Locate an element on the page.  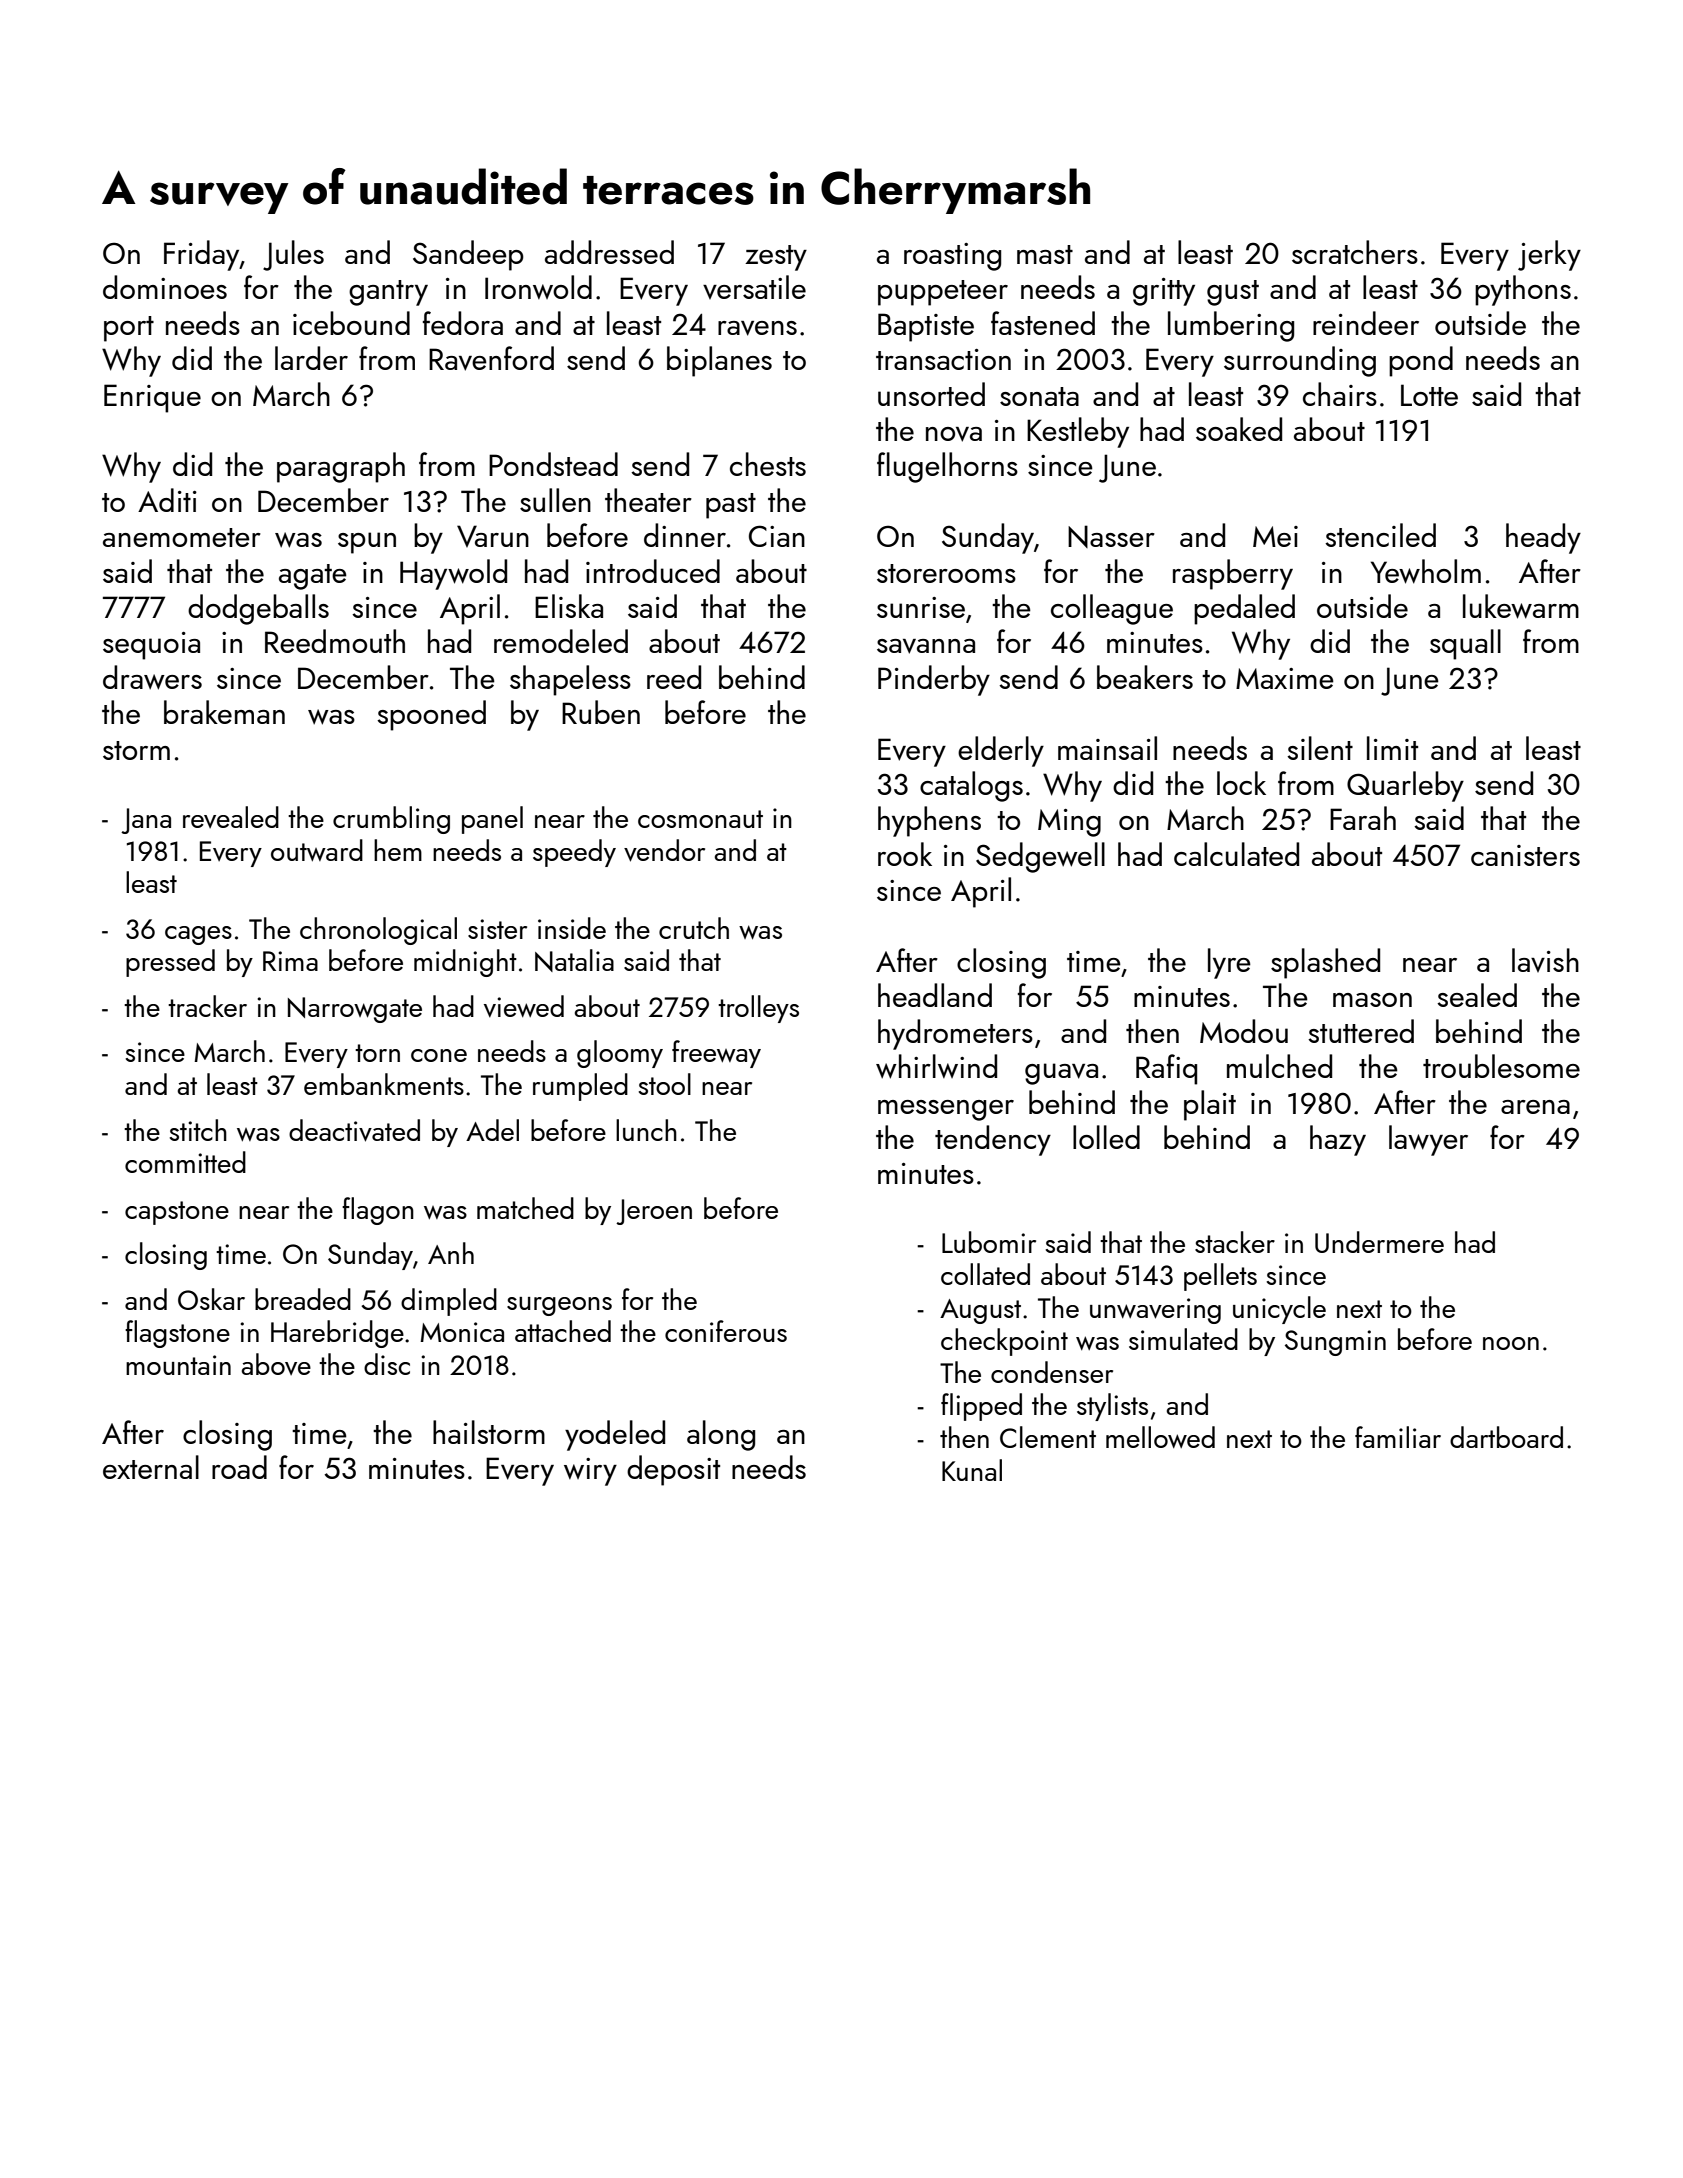
noon is located at coordinates (1511, 1343).
